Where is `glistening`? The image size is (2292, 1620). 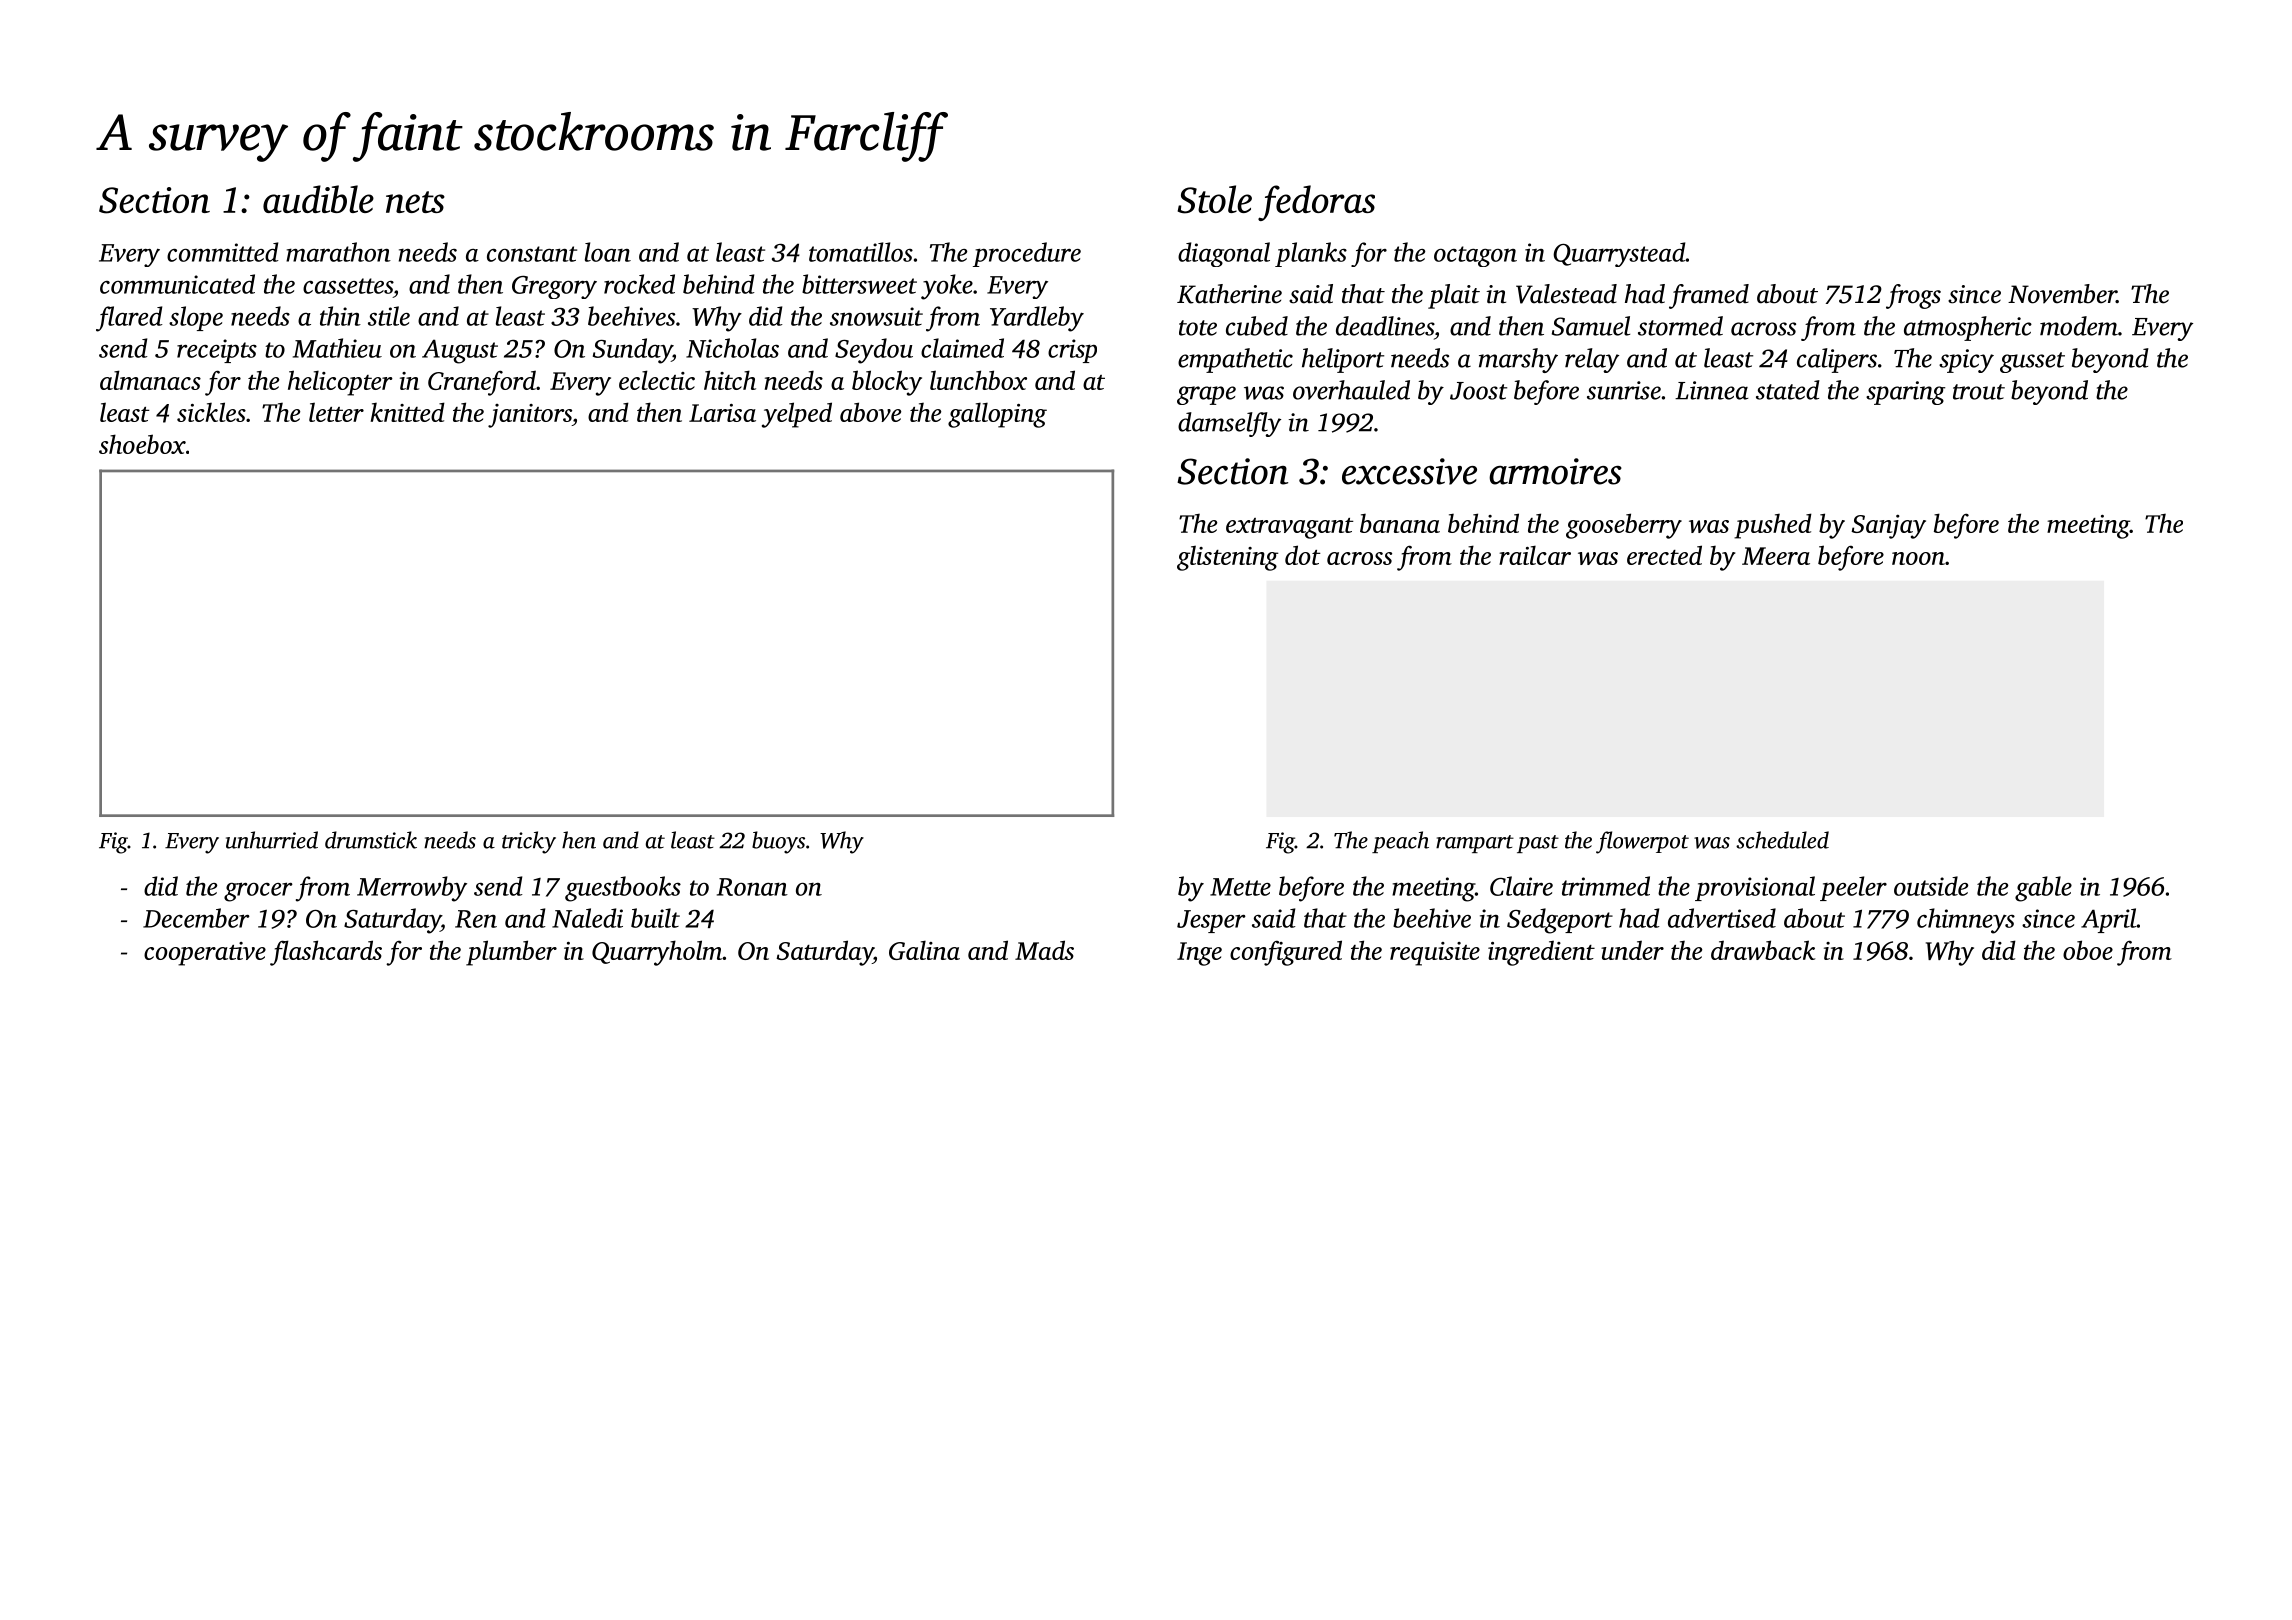
glistening is located at coordinates (1227, 558).
